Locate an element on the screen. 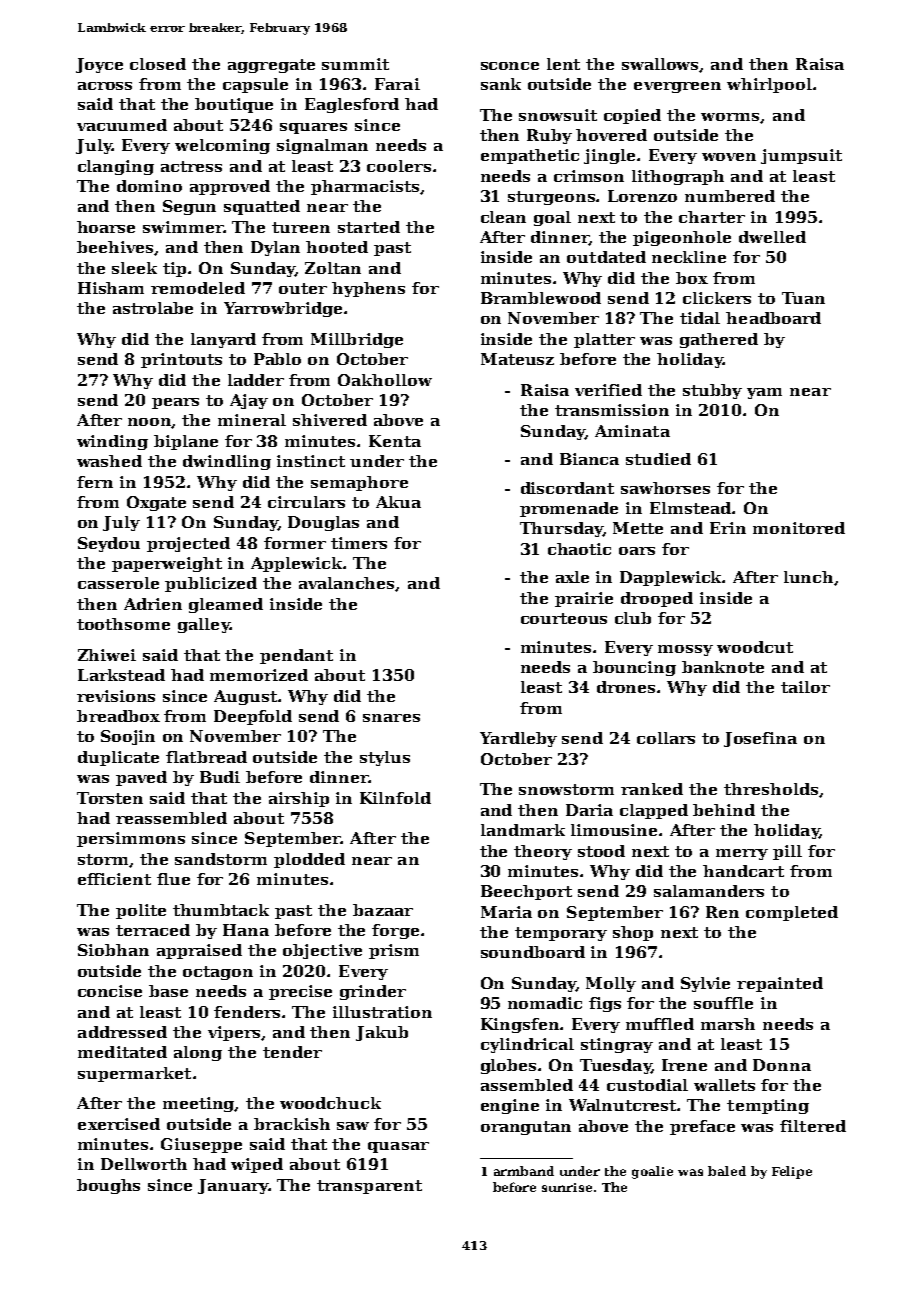 The image size is (924, 1308). transparent is located at coordinates (369, 1187).
